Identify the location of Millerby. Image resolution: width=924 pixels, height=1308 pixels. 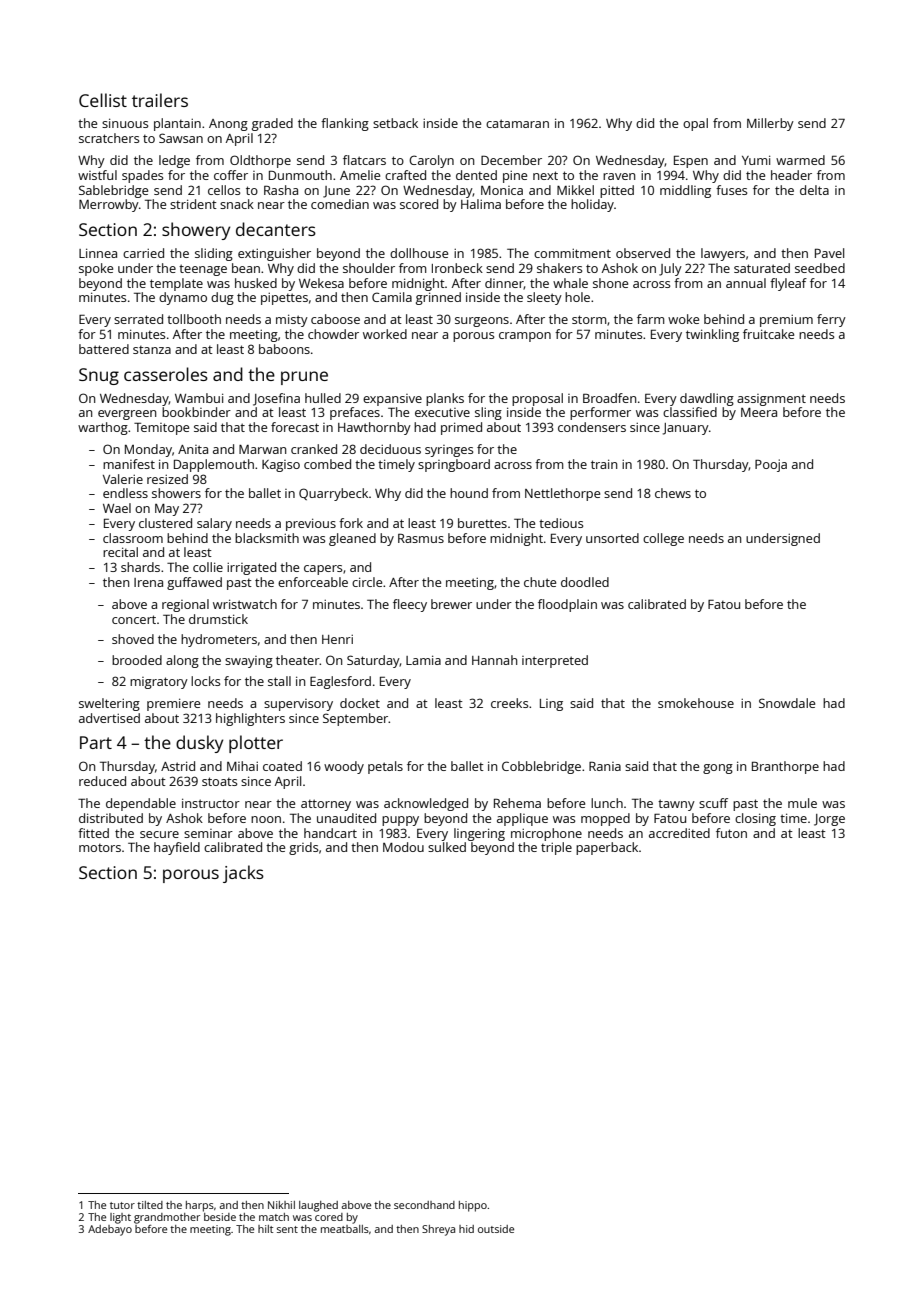
(770, 124).
